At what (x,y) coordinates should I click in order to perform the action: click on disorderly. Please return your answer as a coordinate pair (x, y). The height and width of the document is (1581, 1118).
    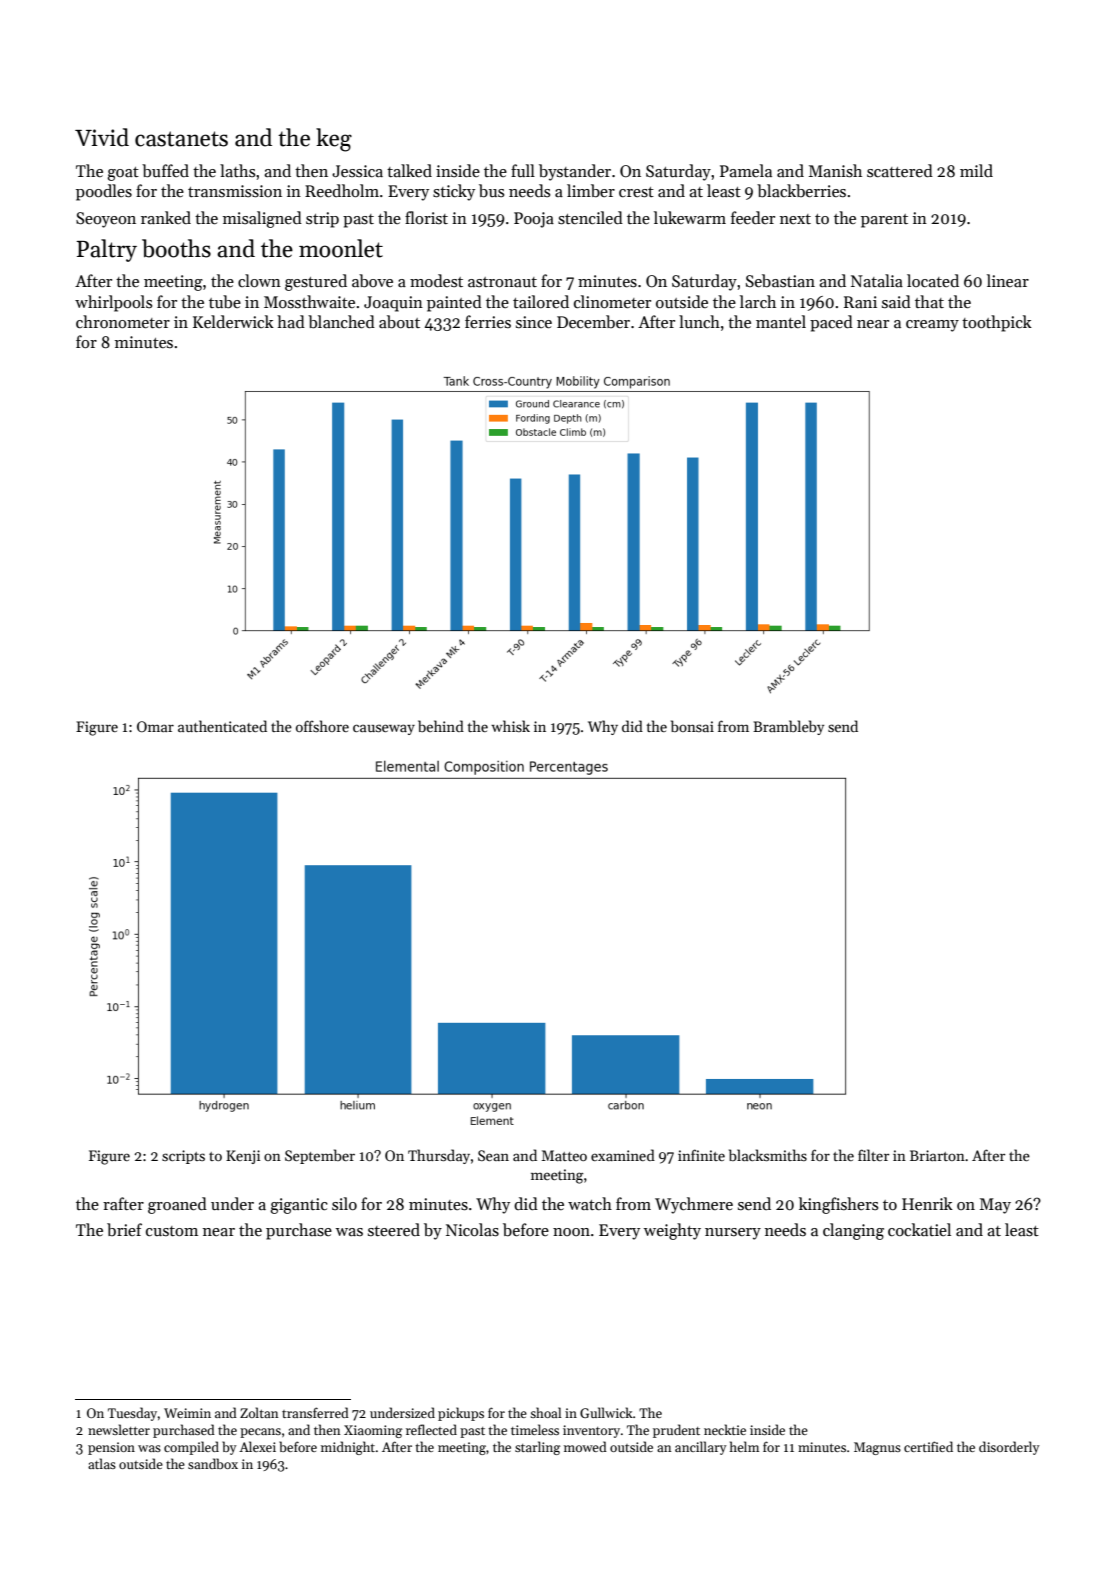
    Looking at the image, I should click on (1009, 1448).
